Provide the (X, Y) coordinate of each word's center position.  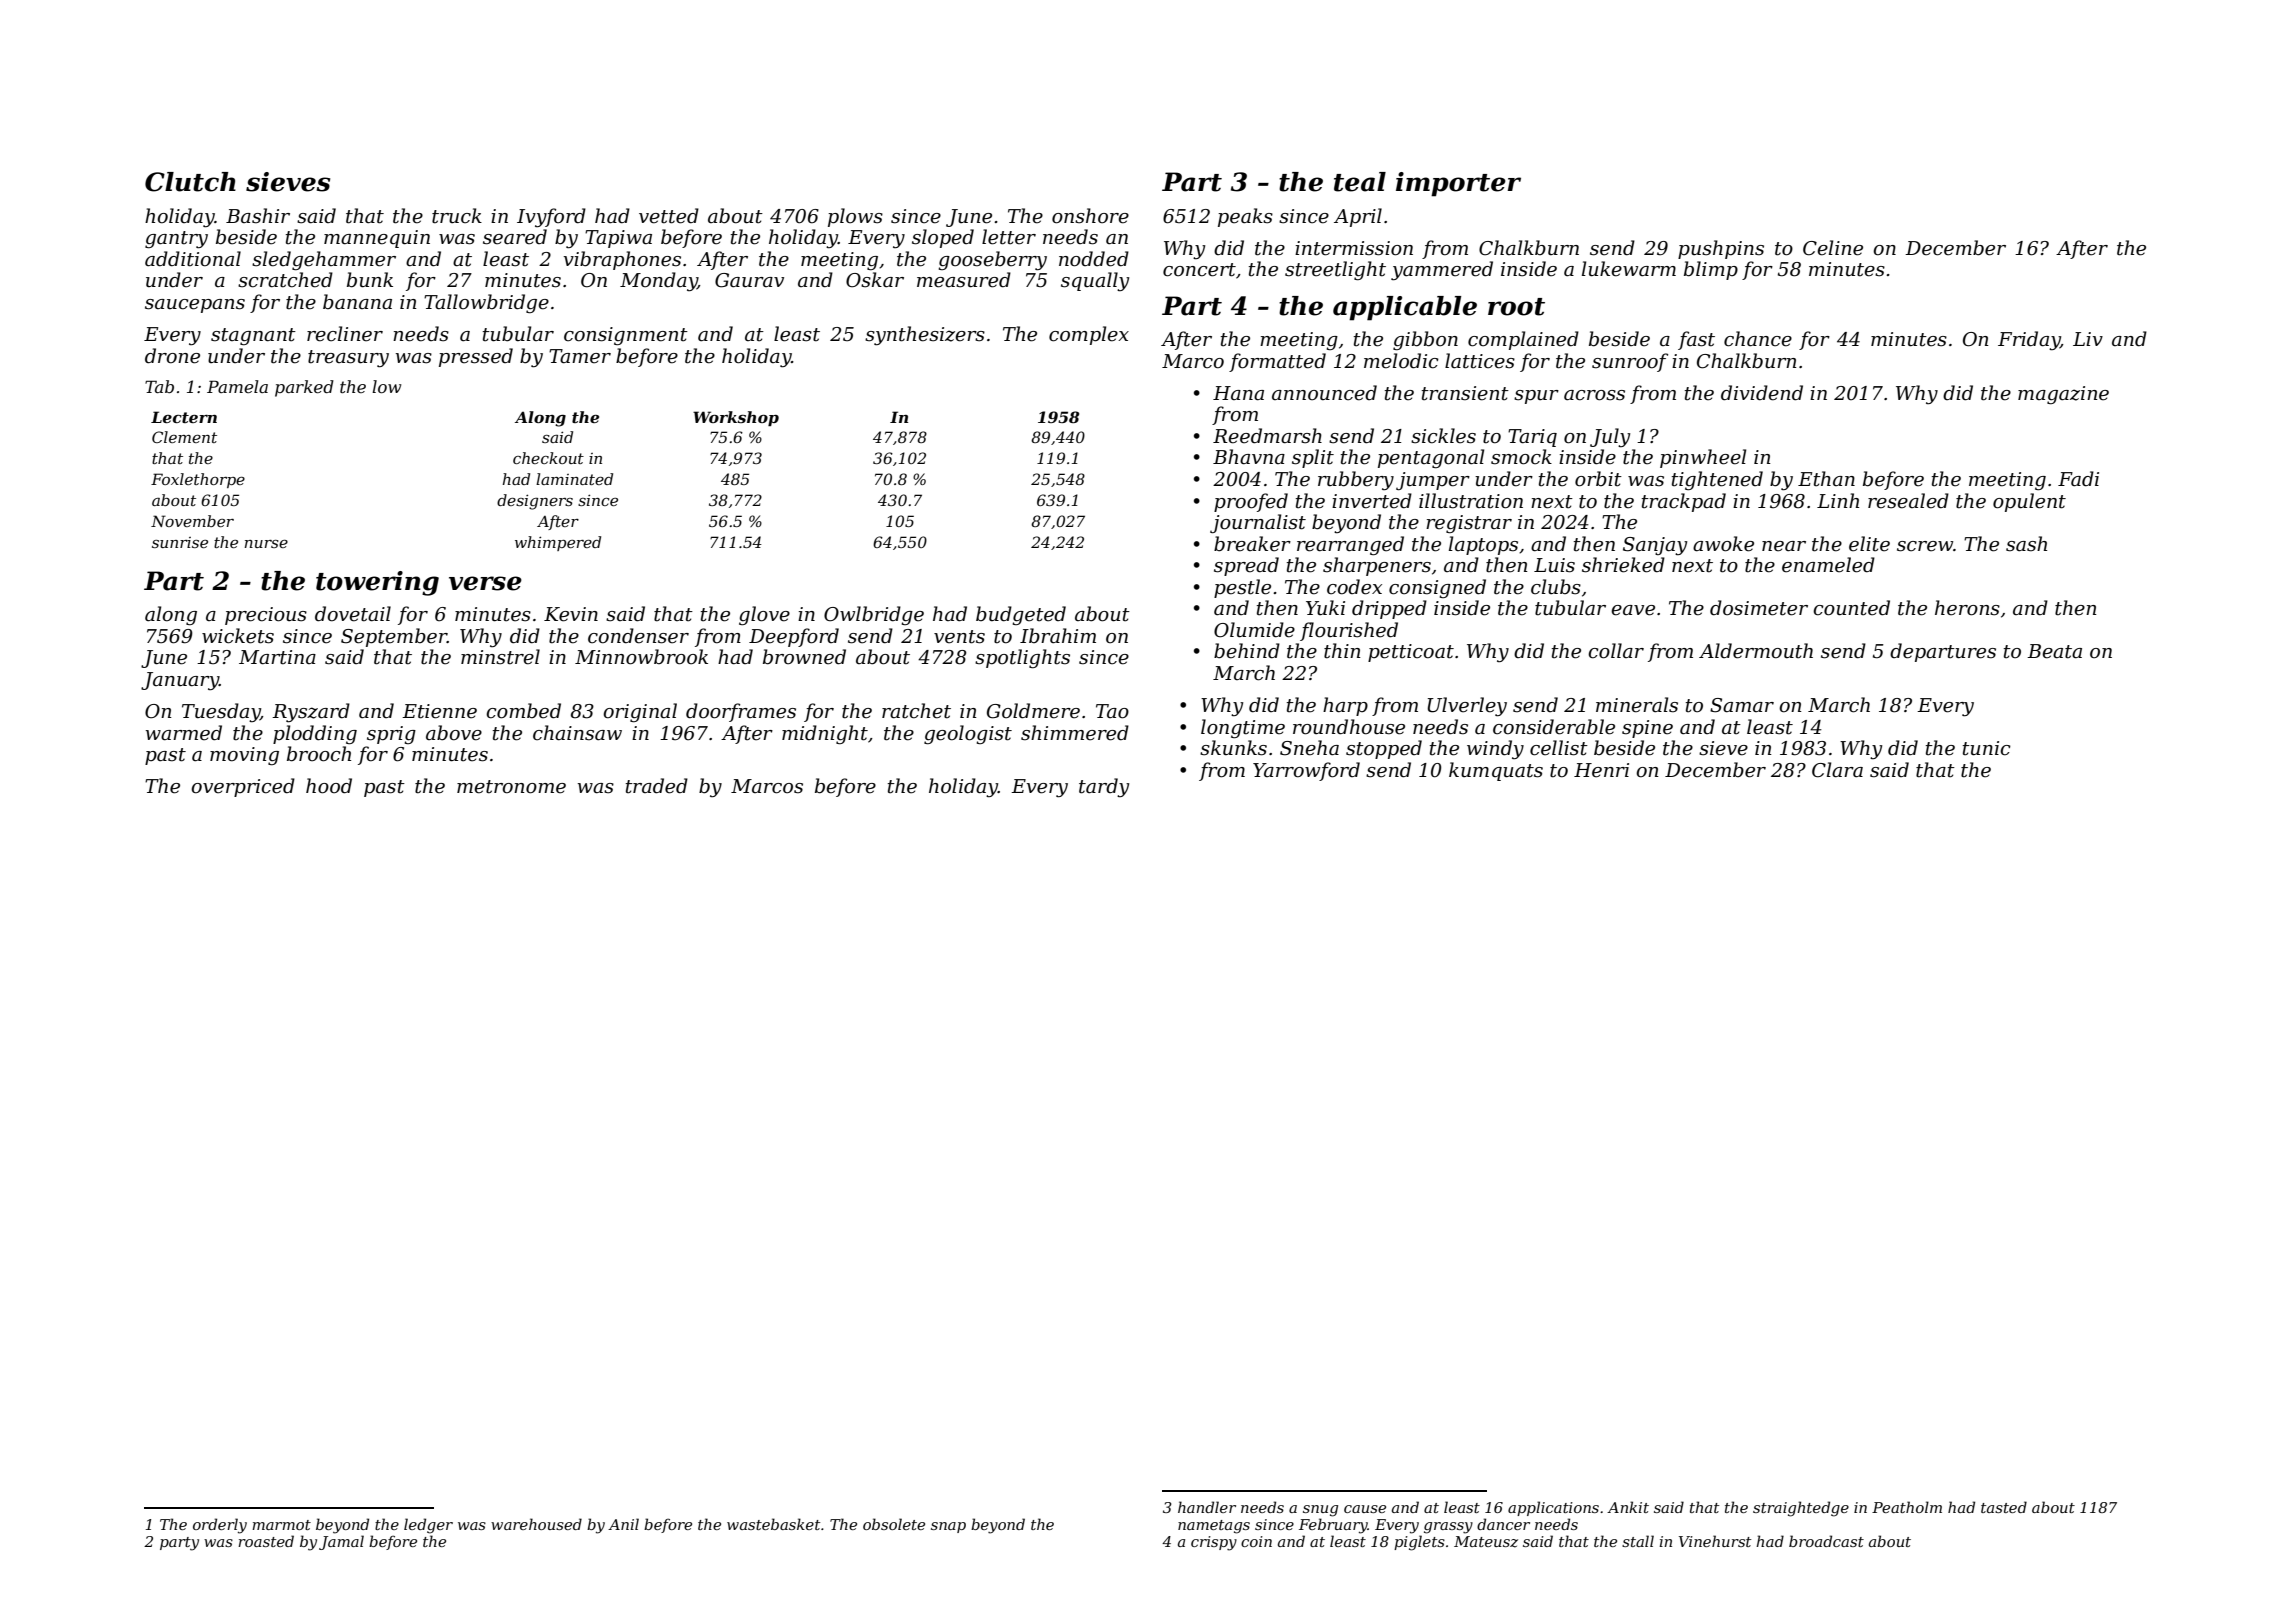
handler (1207, 1507)
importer (1458, 184)
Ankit (1628, 1507)
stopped (1384, 749)
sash (2026, 544)
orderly (220, 1526)
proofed (1251, 502)
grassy (1448, 1528)
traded (657, 786)
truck (457, 216)
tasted (2004, 1507)
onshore (1090, 216)
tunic (1987, 748)
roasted (266, 1541)
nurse (266, 544)
